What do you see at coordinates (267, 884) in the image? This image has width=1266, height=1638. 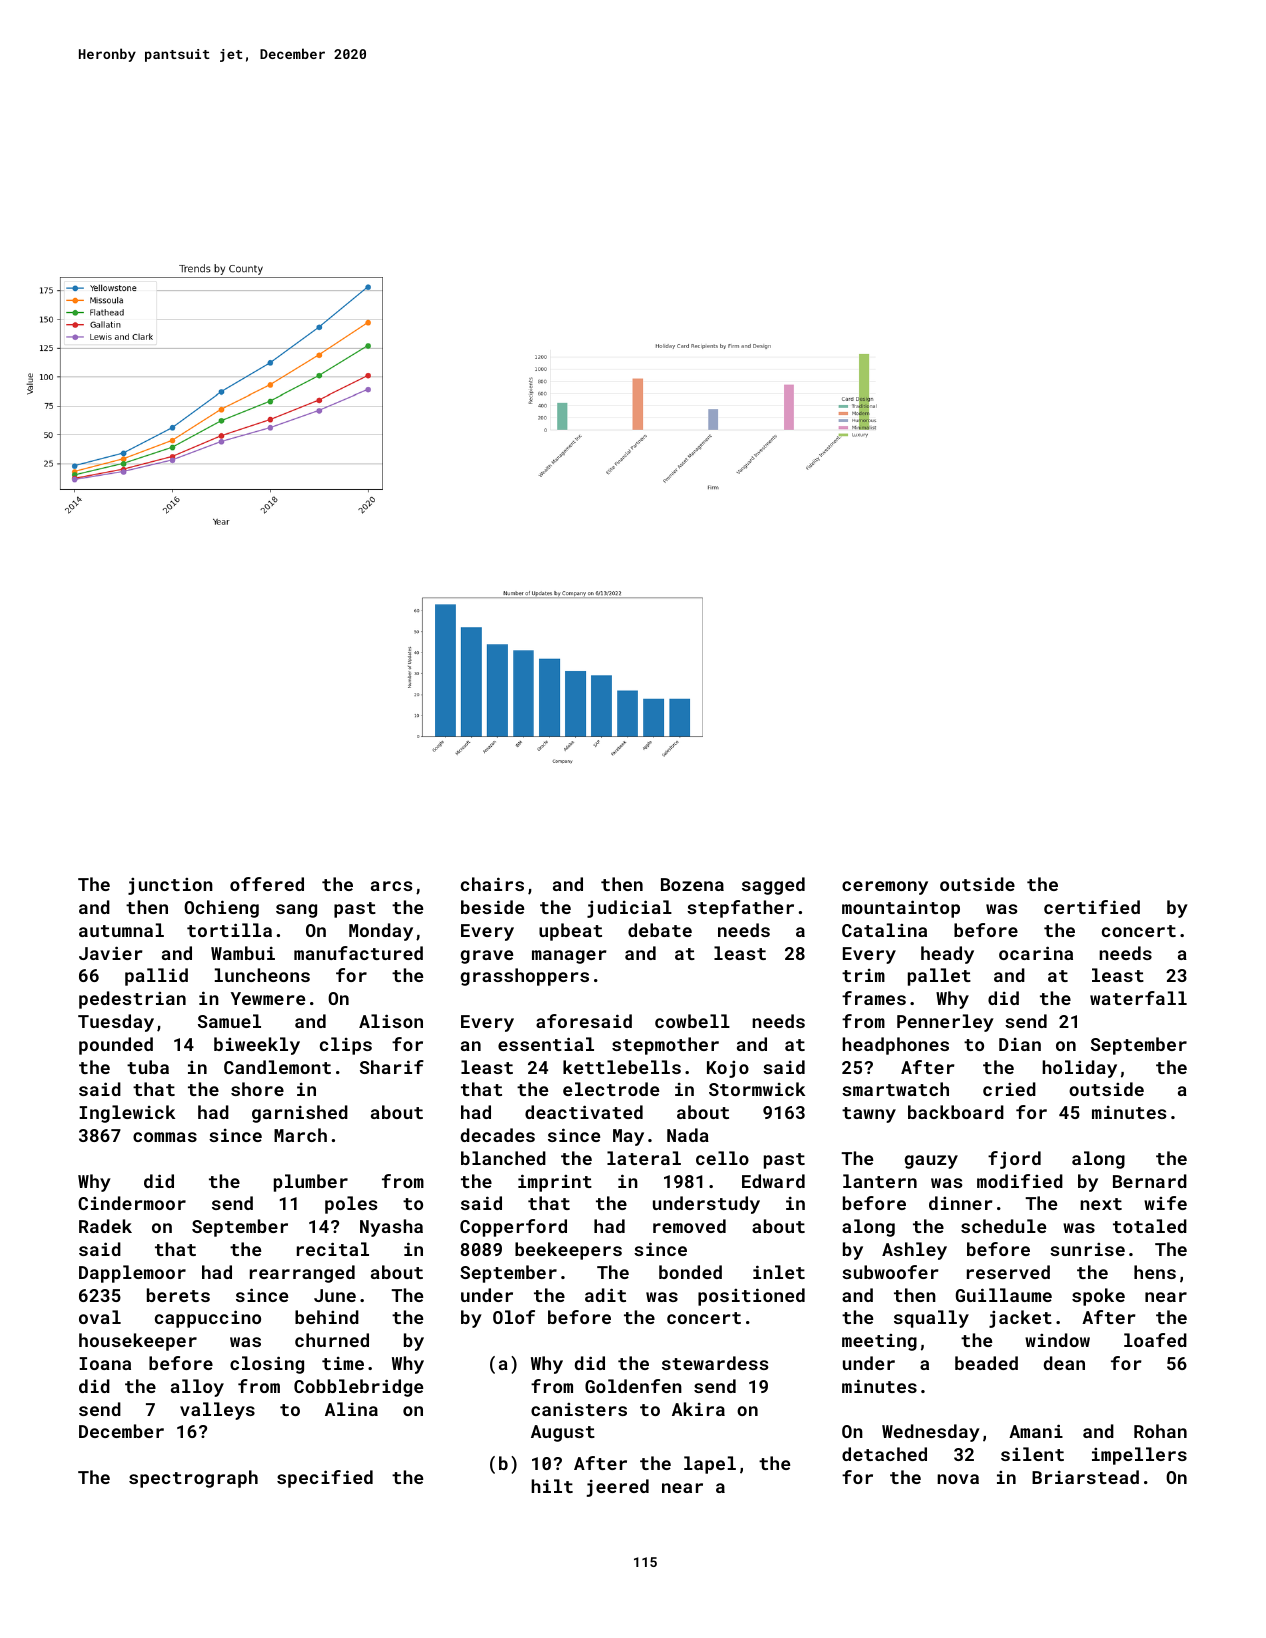 I see `offered` at bounding box center [267, 884].
